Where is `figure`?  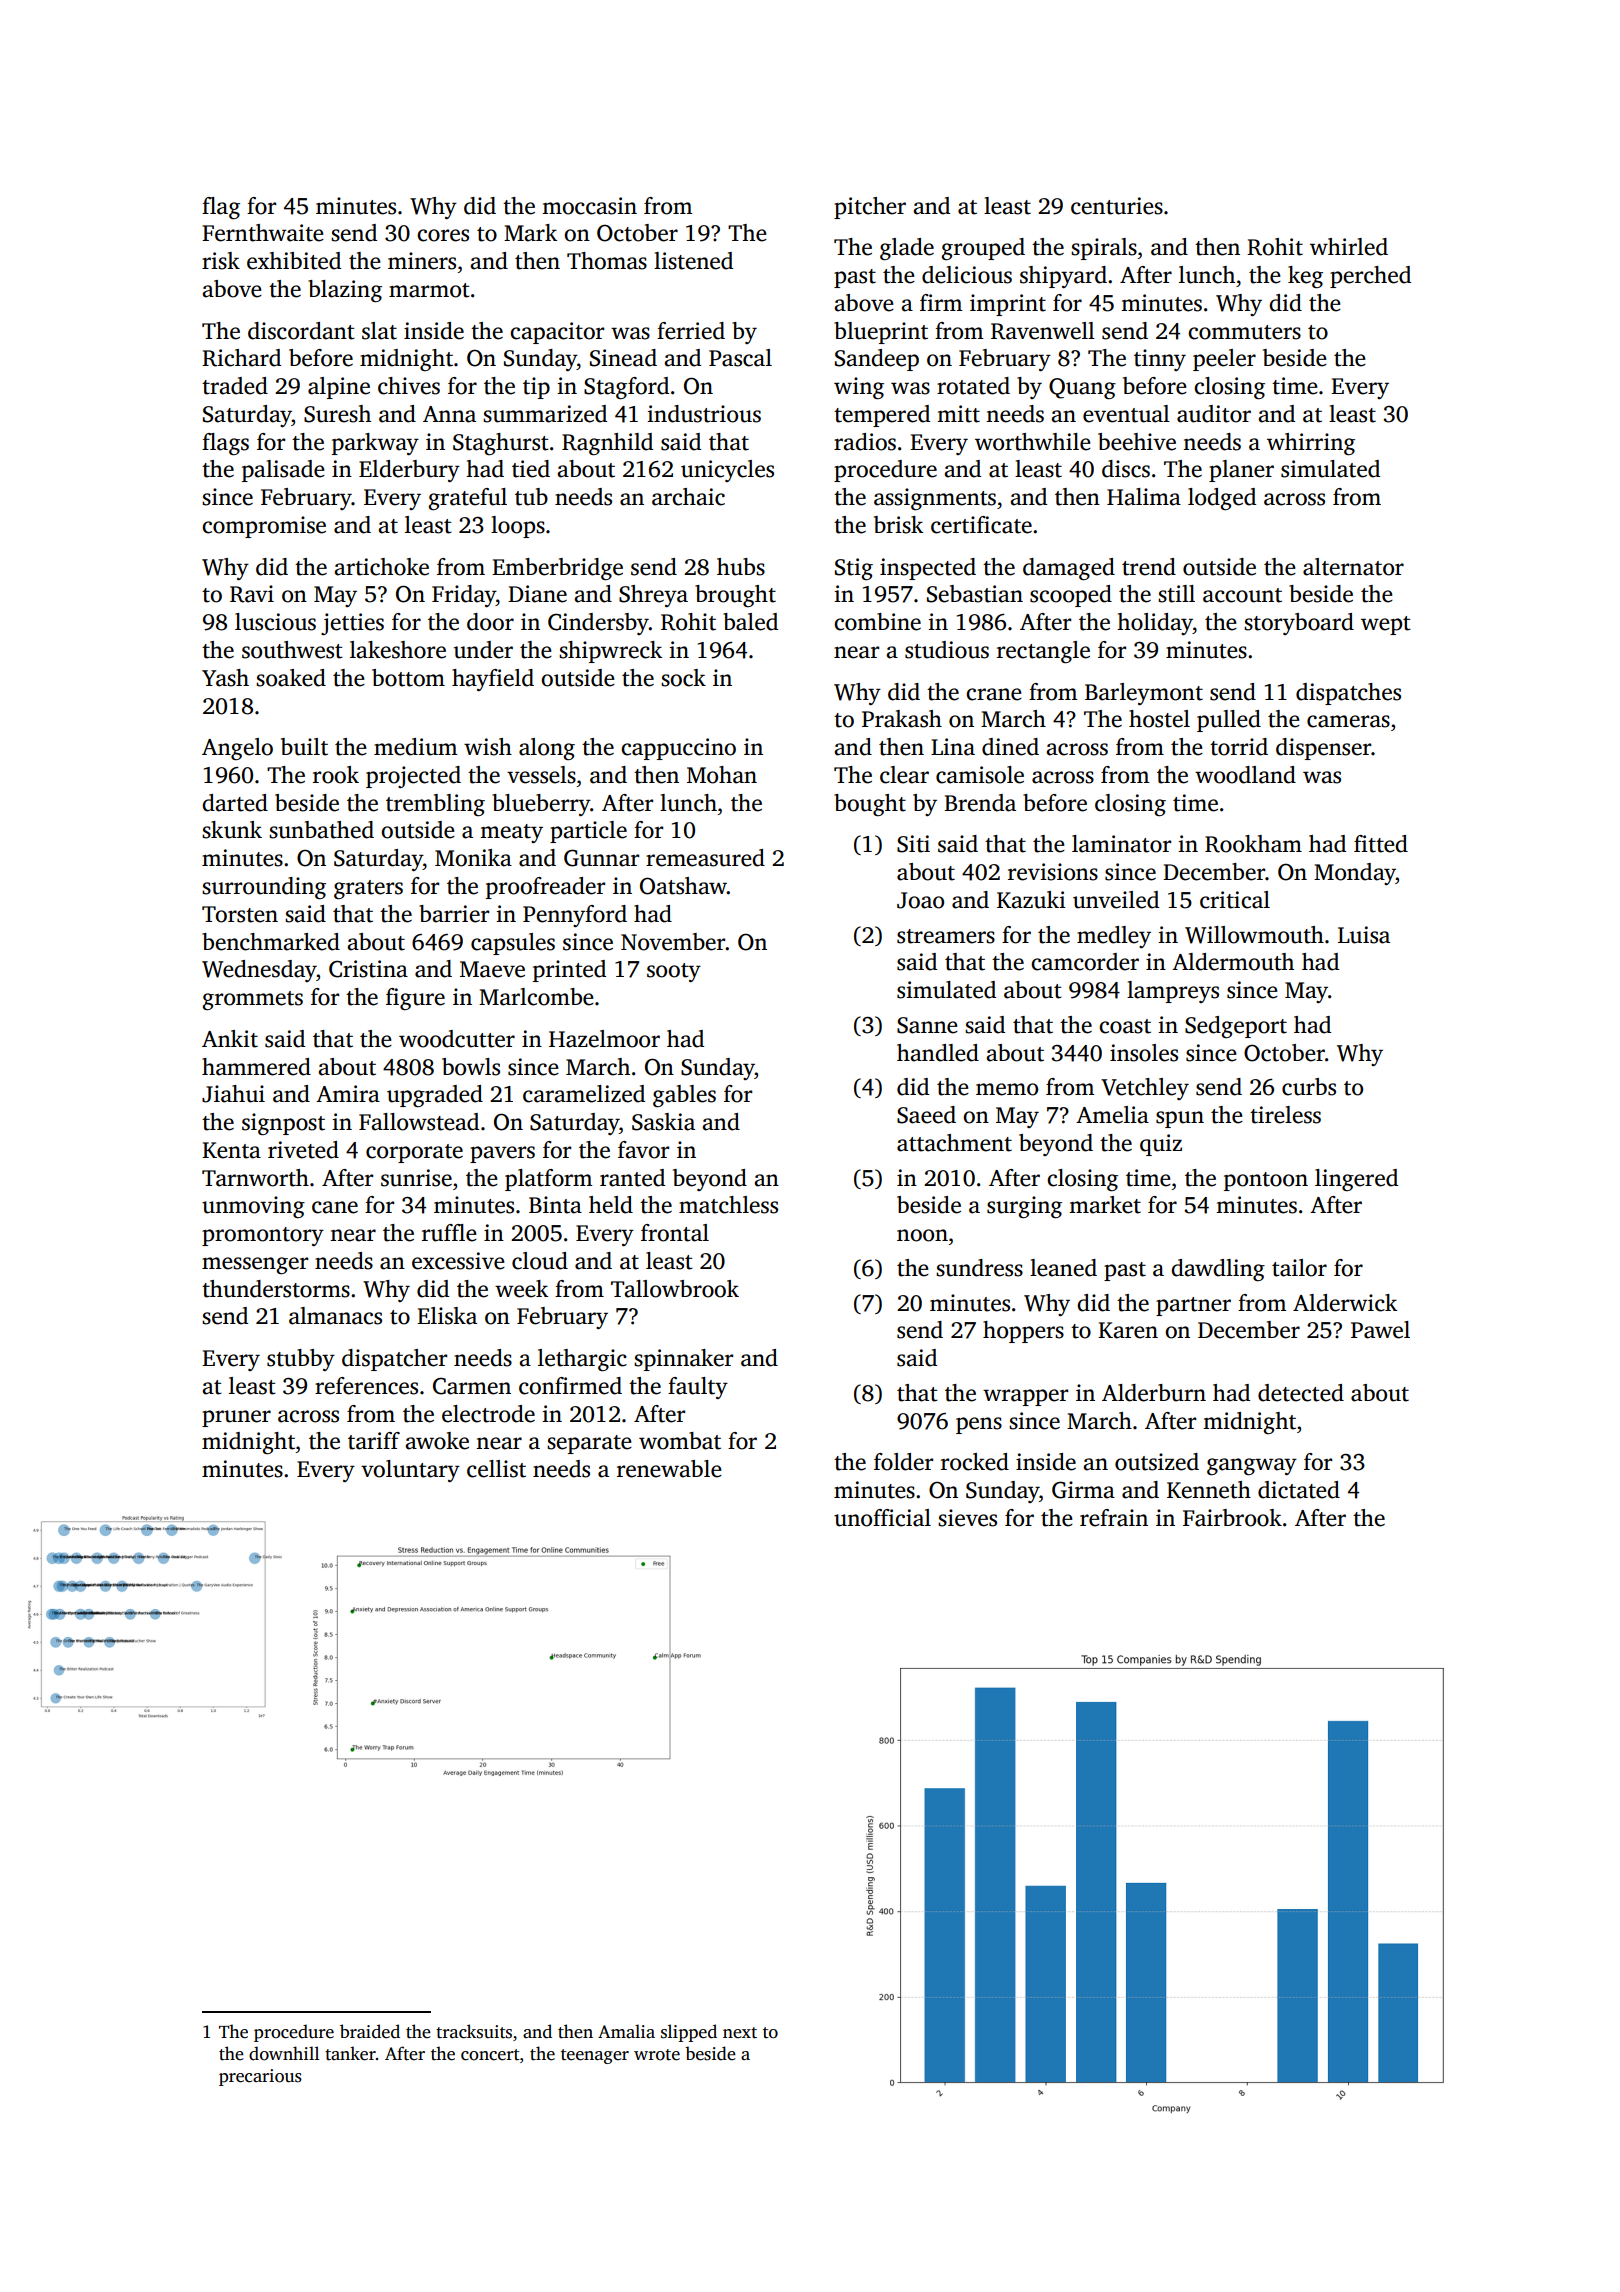
figure is located at coordinates (415, 999).
